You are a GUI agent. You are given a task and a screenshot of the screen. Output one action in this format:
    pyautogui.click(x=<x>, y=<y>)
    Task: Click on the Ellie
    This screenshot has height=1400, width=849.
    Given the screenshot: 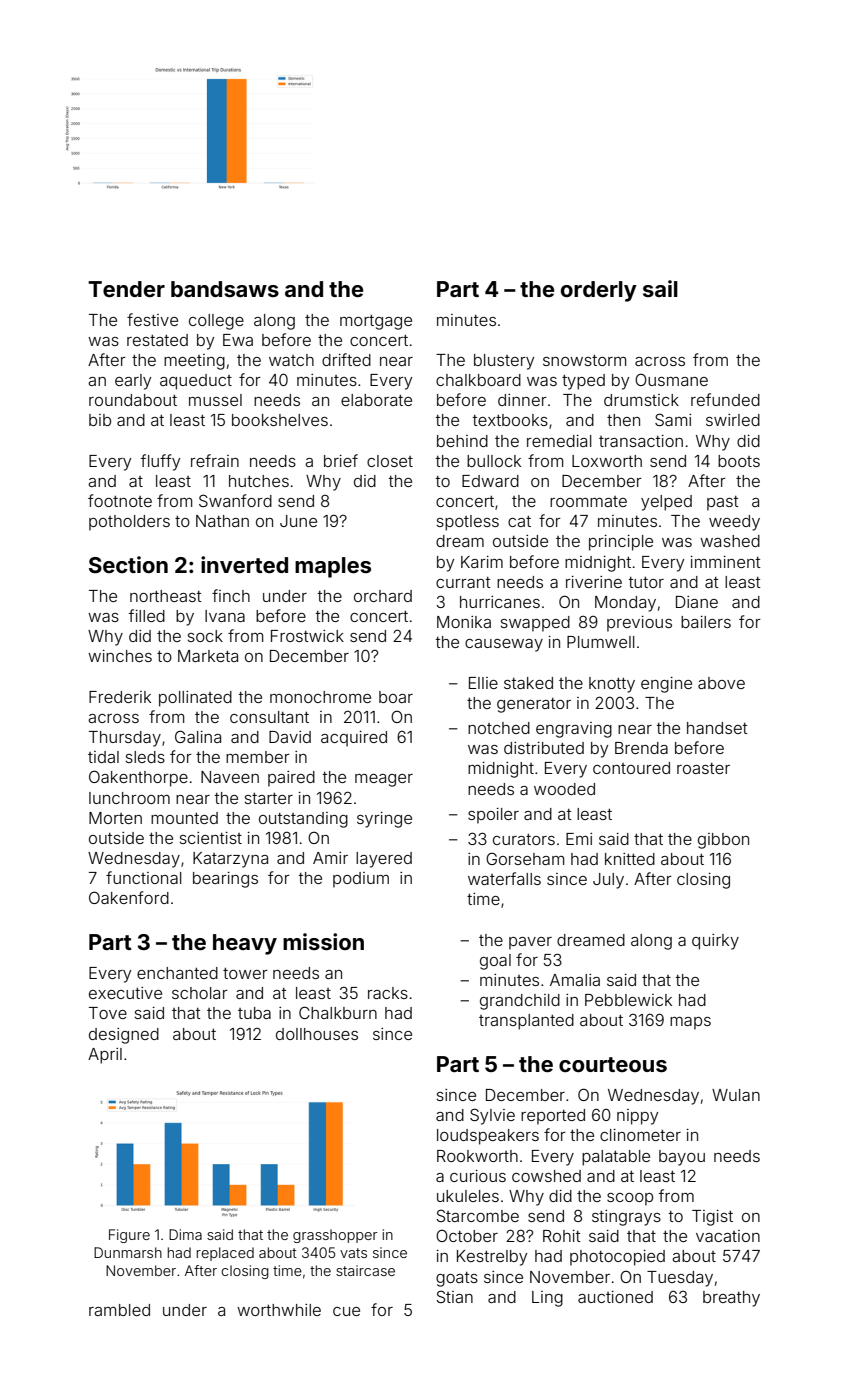 What is the action you would take?
    pyautogui.click(x=483, y=683)
